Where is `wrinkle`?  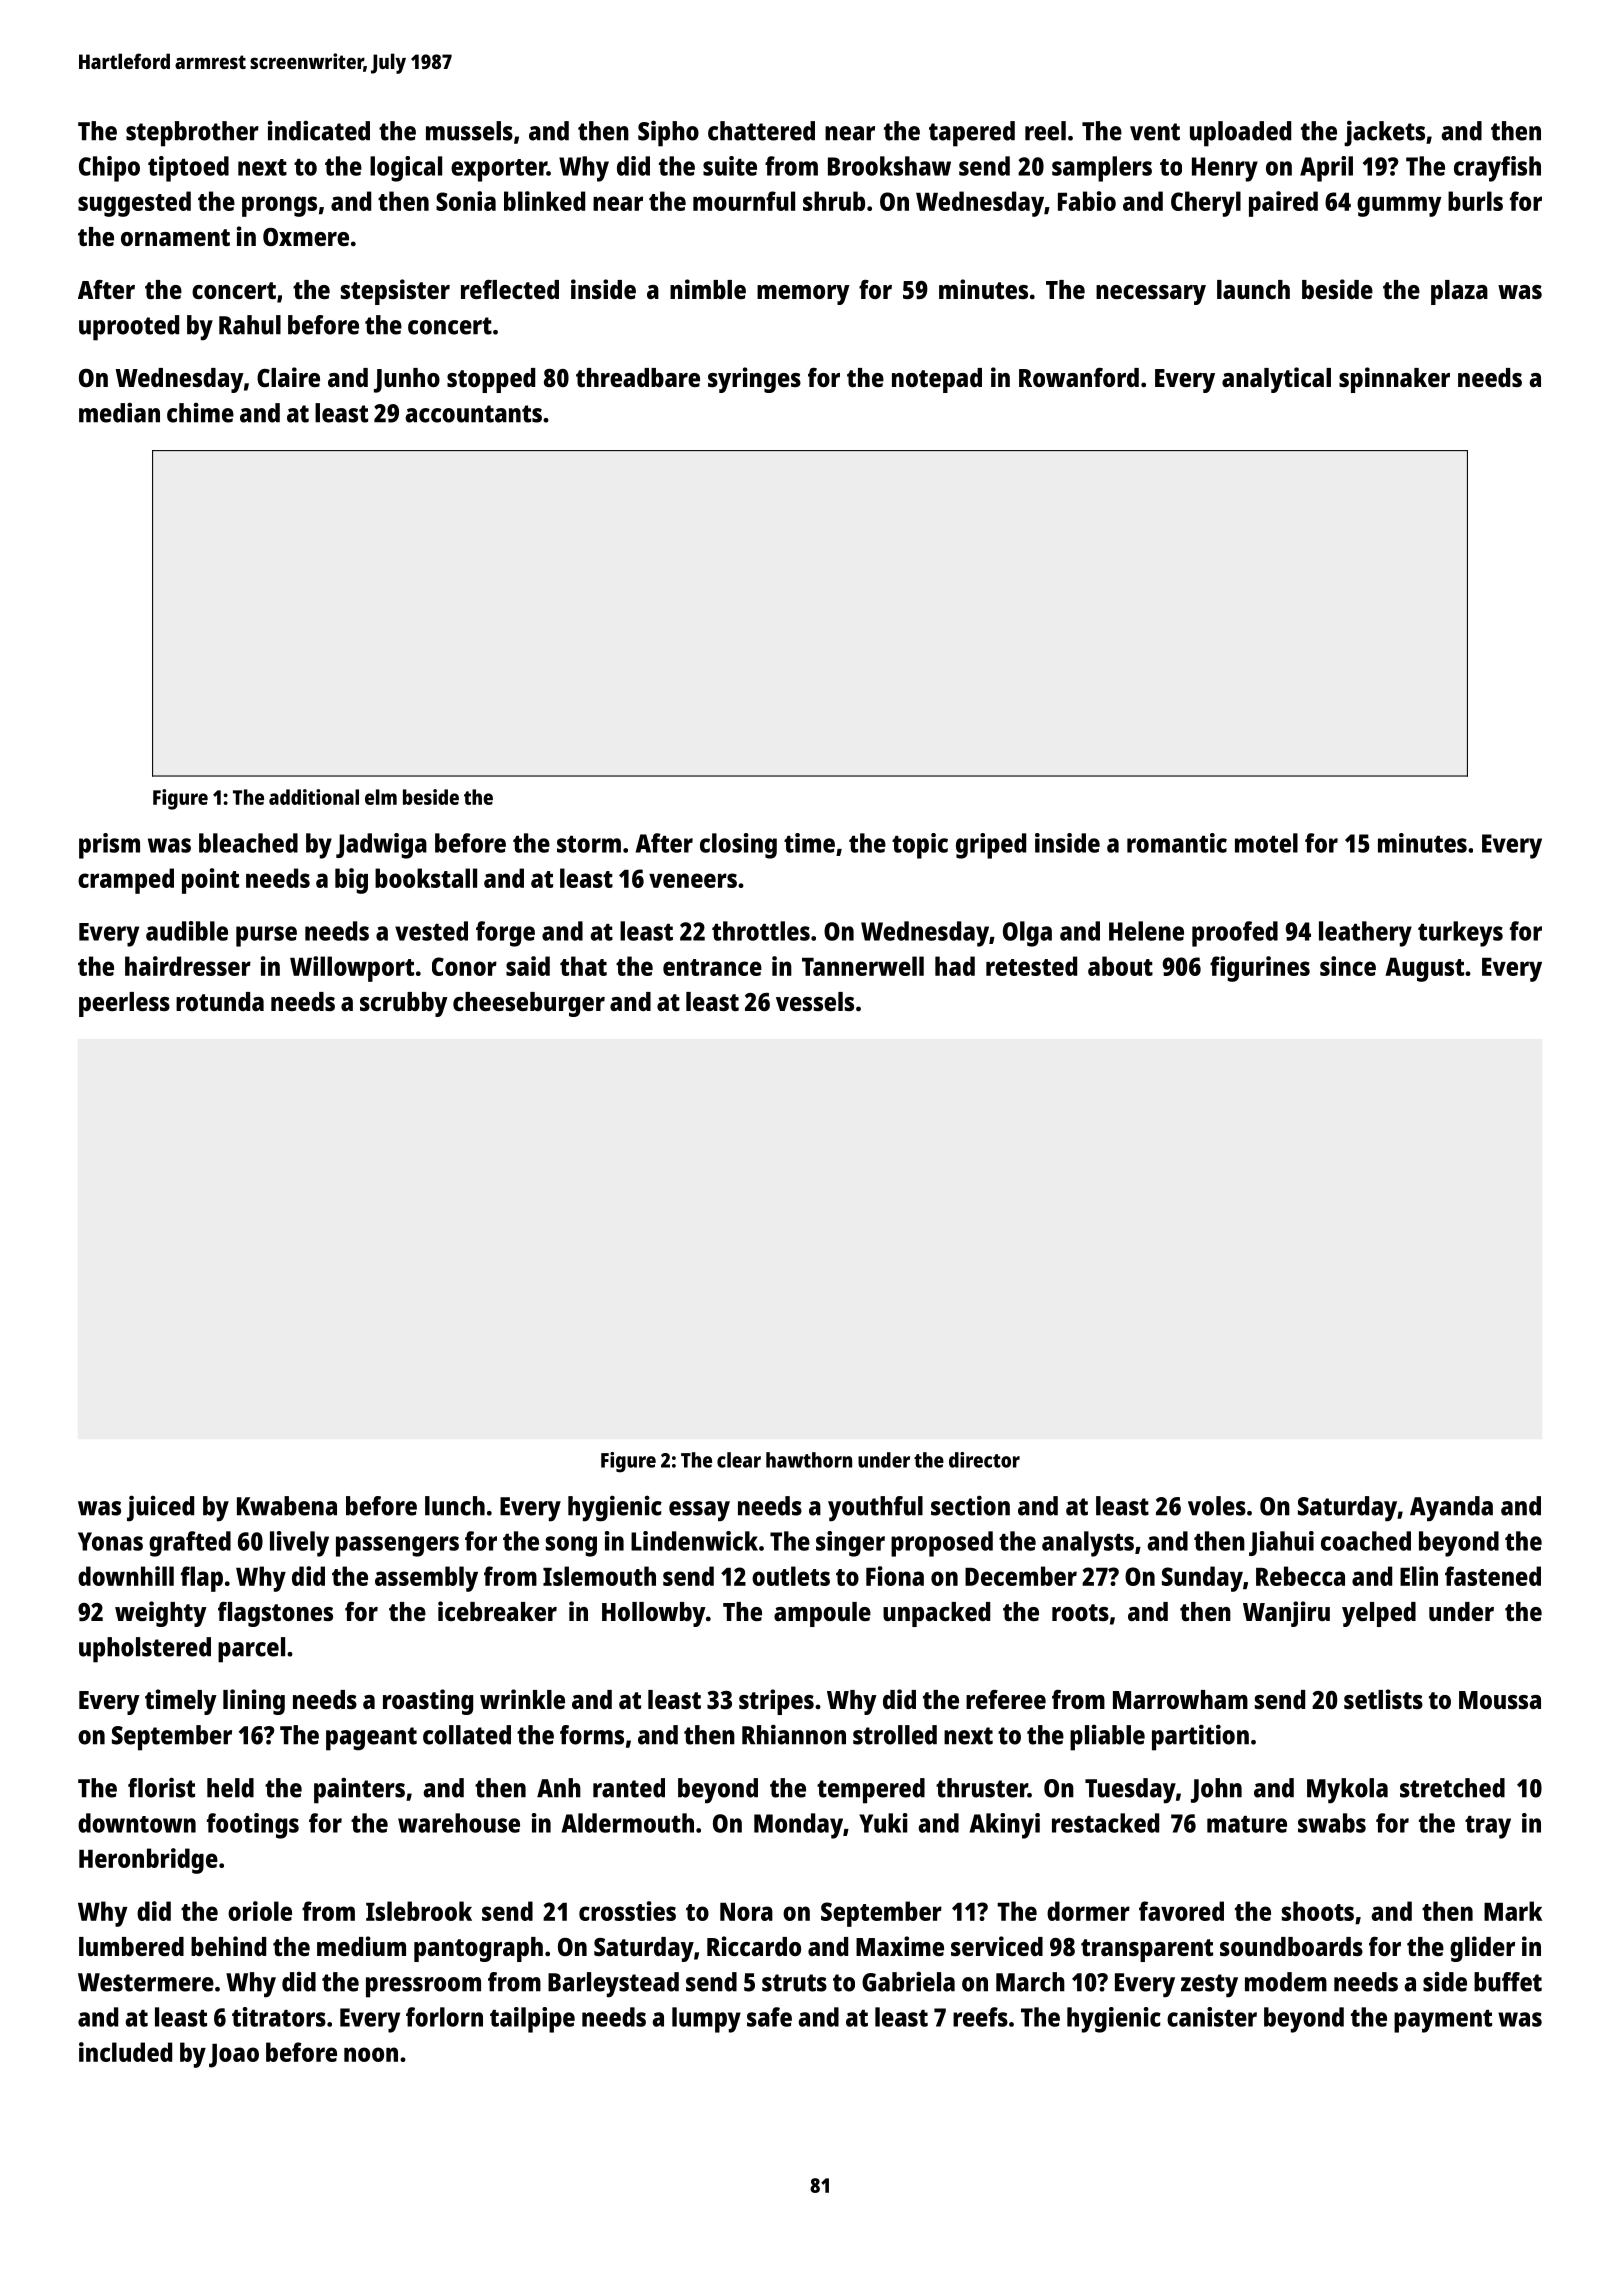 wrinkle is located at coordinates (522, 1699).
